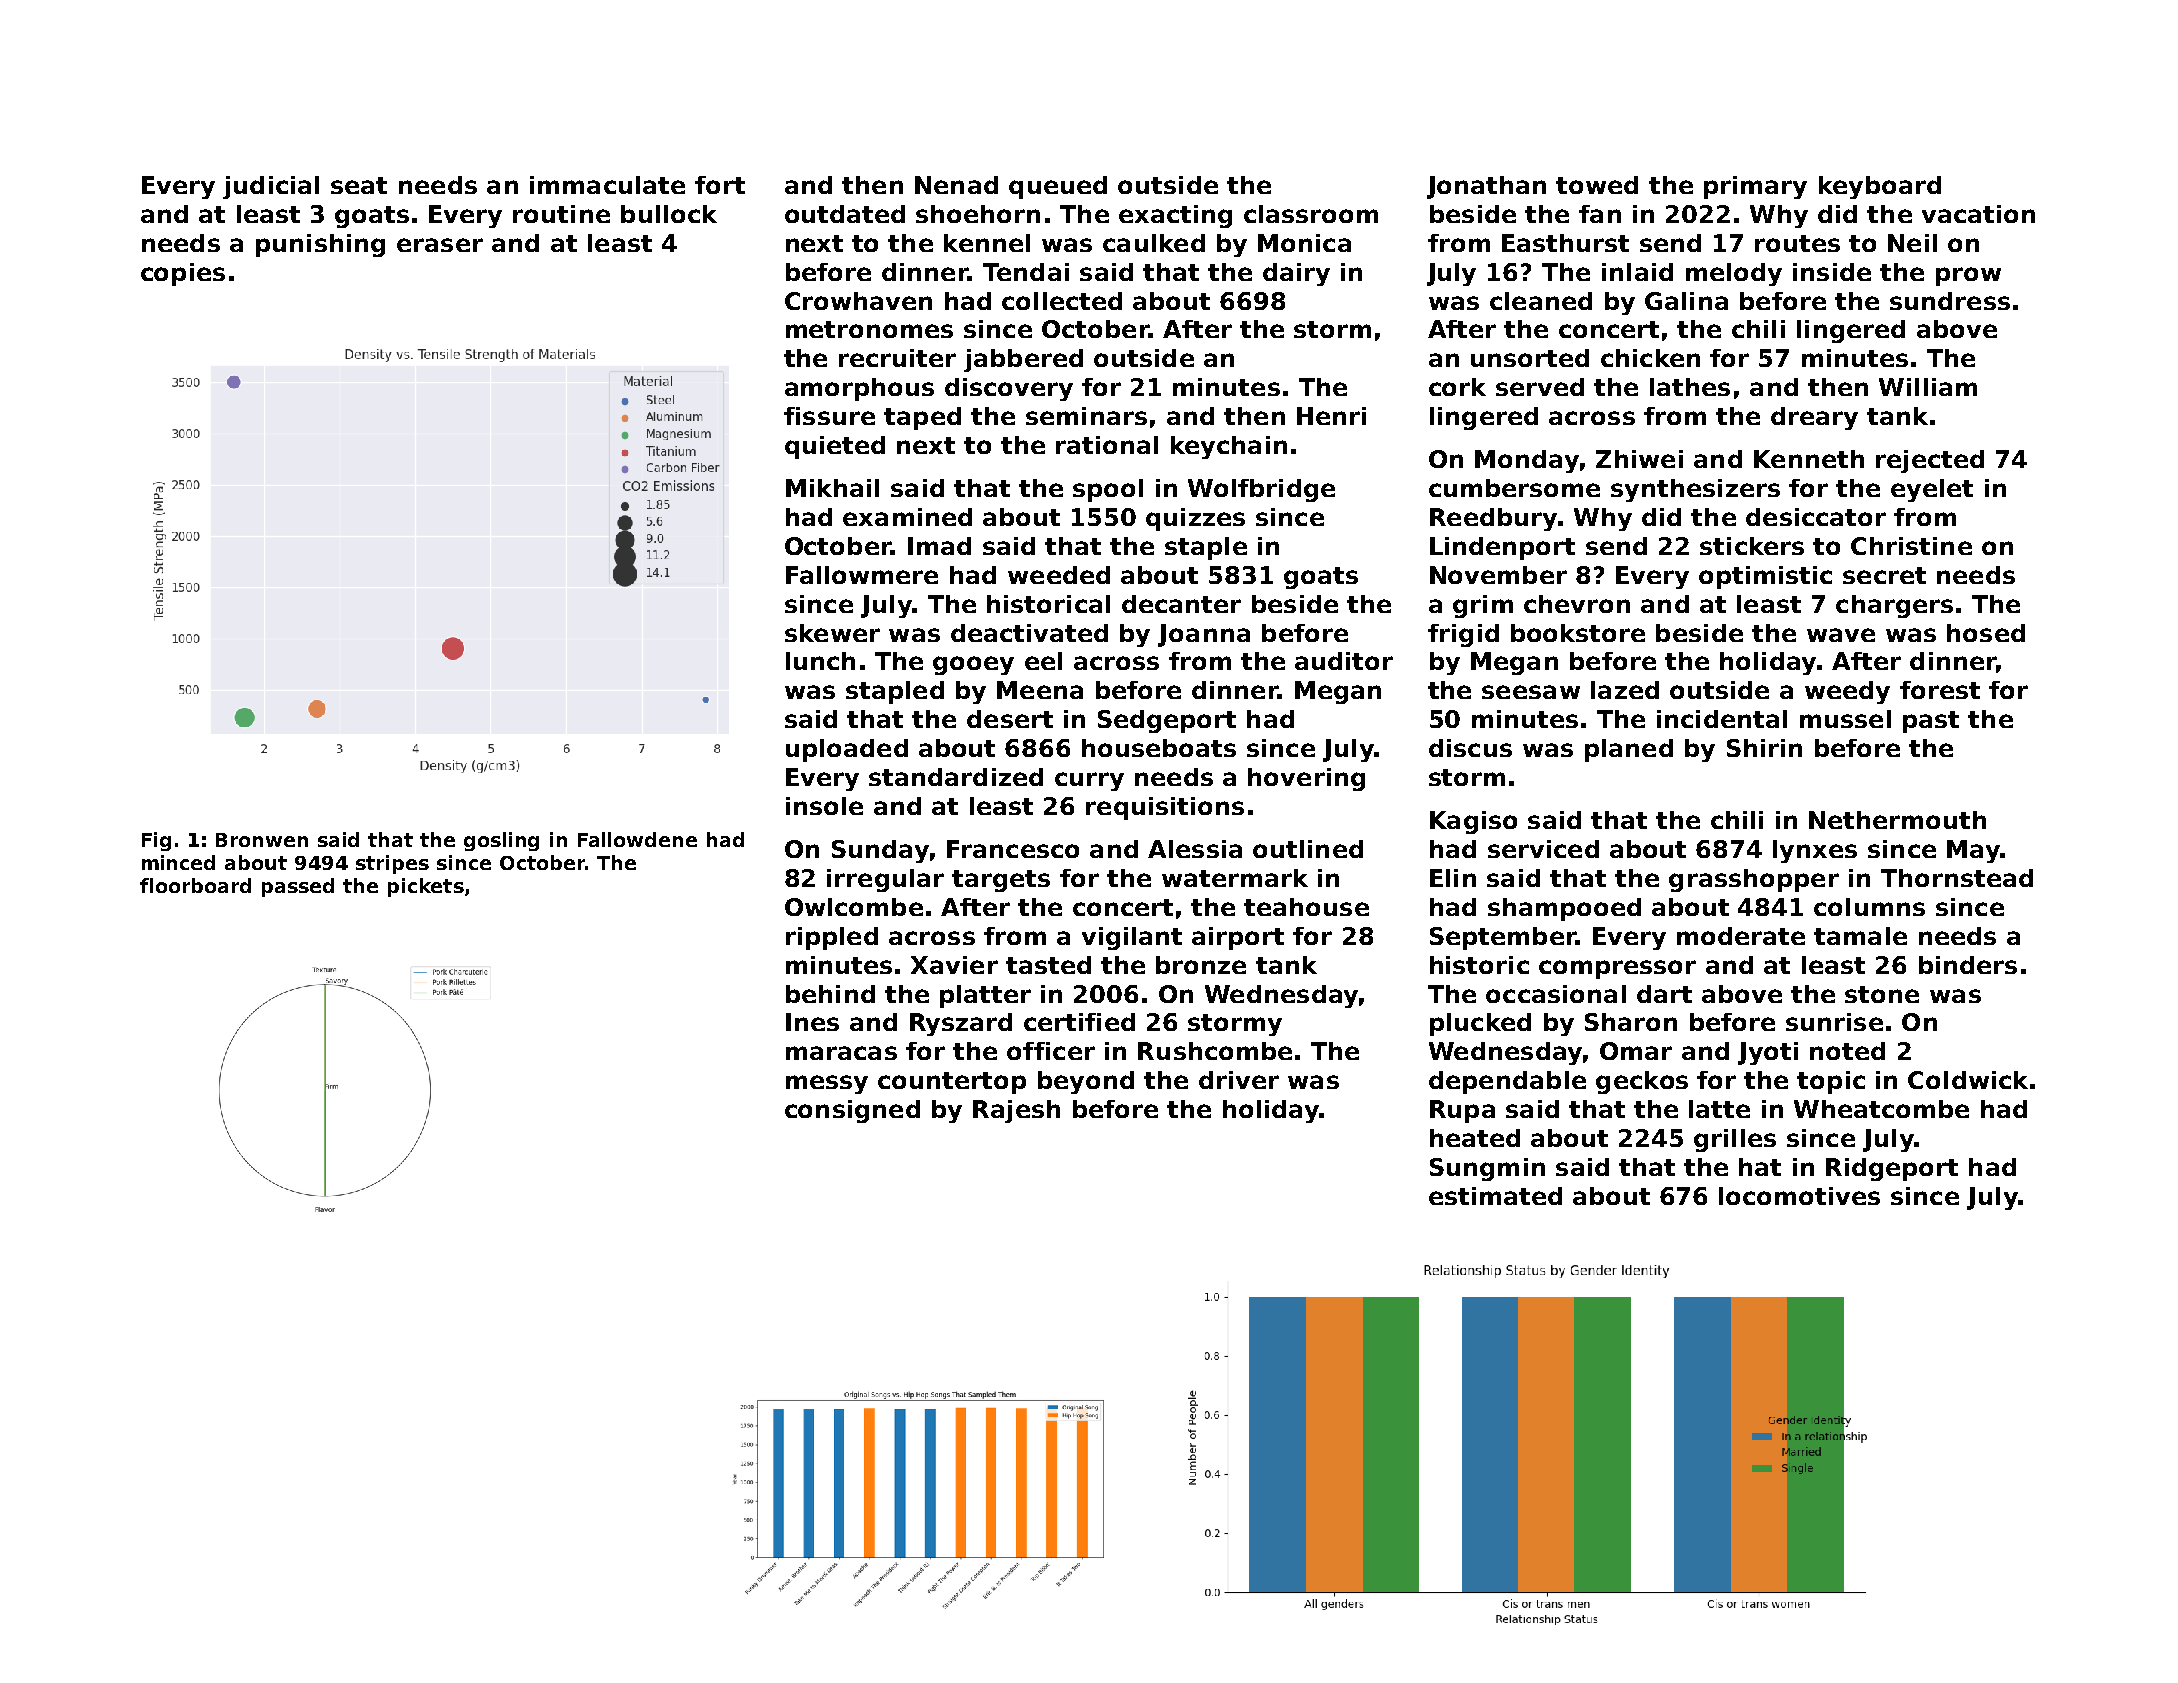 The image size is (2178, 1683). I want to click on Nenad, so click(956, 185).
